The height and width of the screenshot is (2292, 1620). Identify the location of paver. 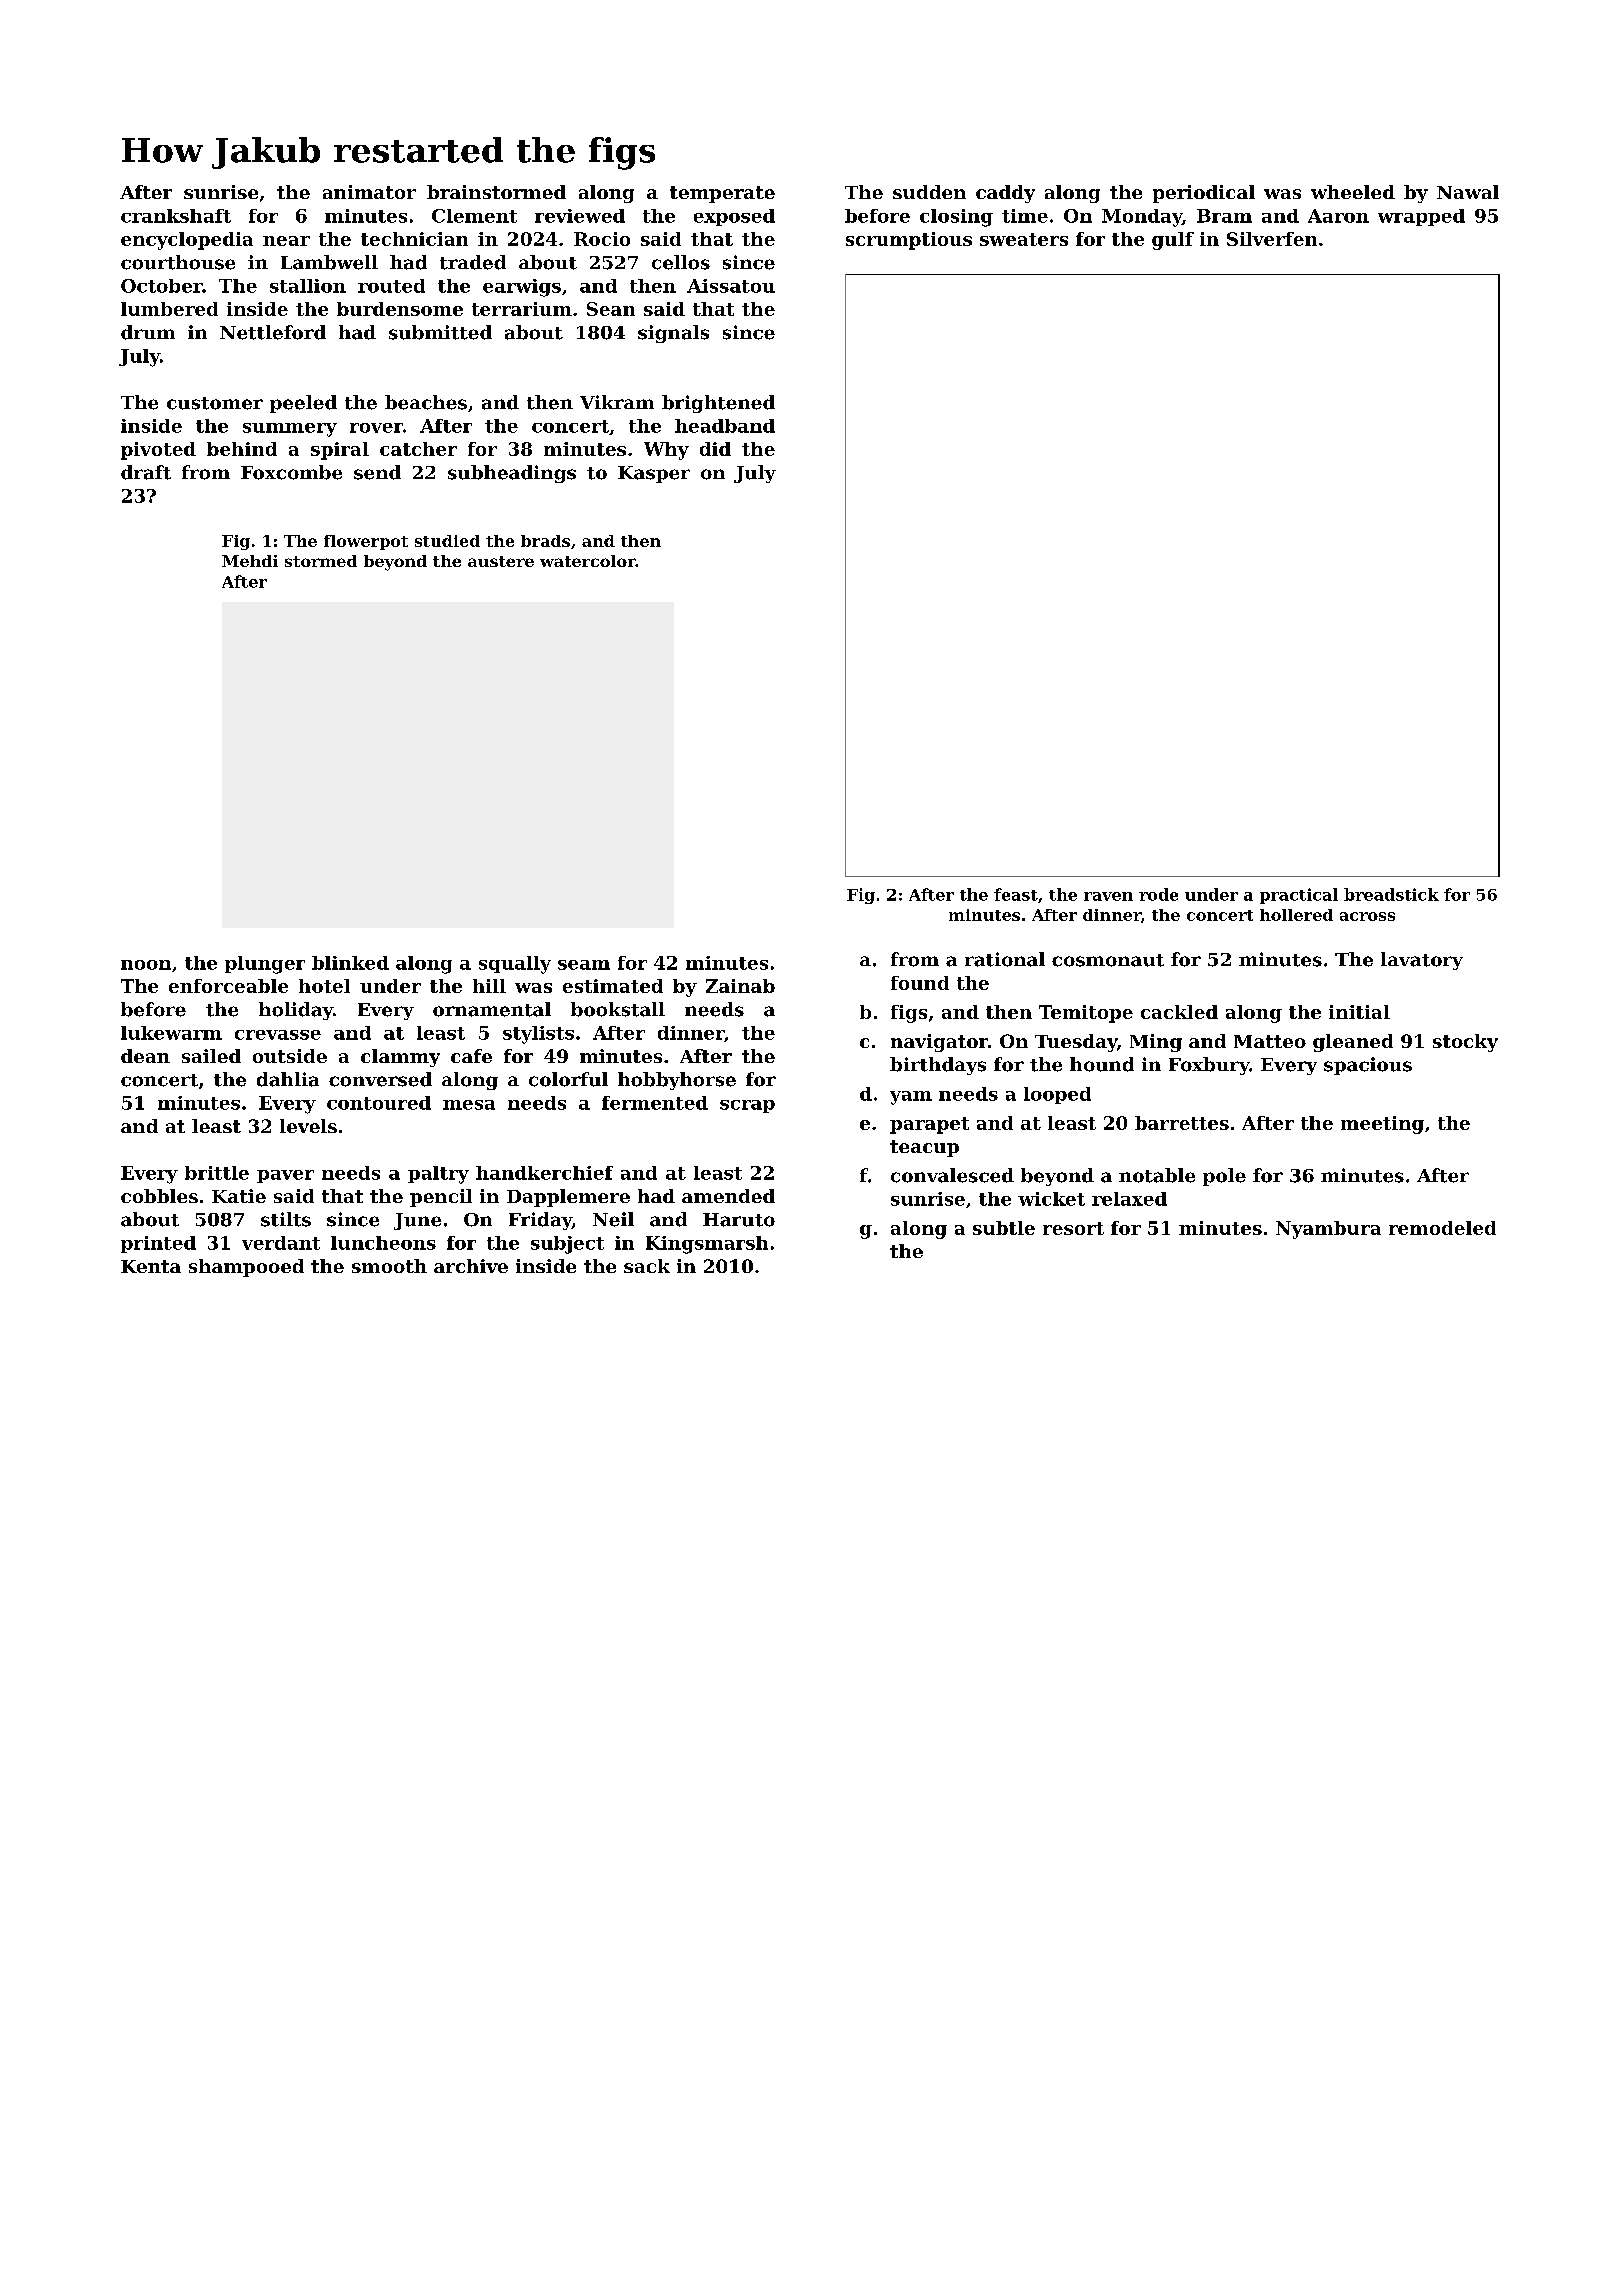
(285, 1176).
